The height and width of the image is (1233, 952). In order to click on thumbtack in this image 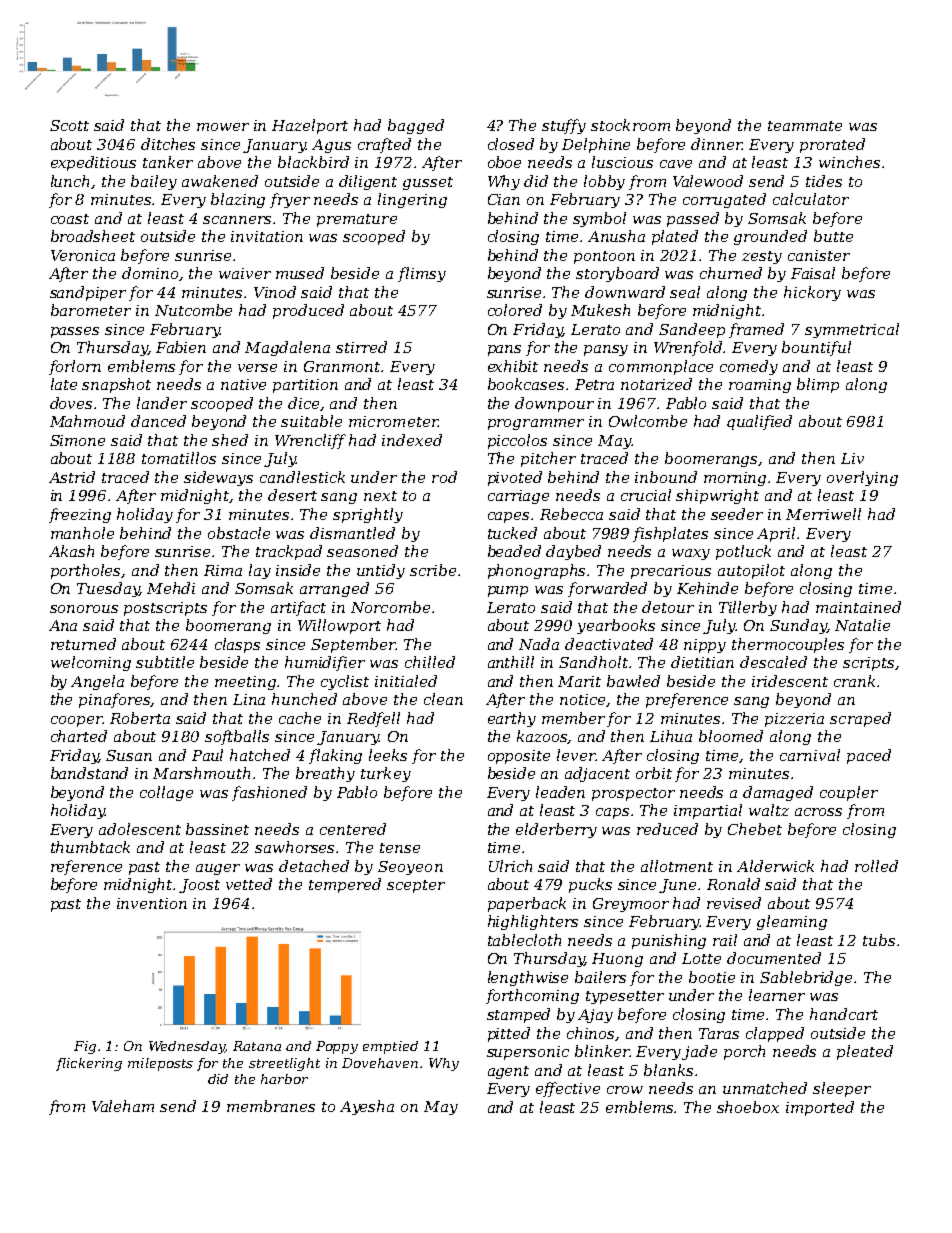, I will do `click(90, 847)`.
